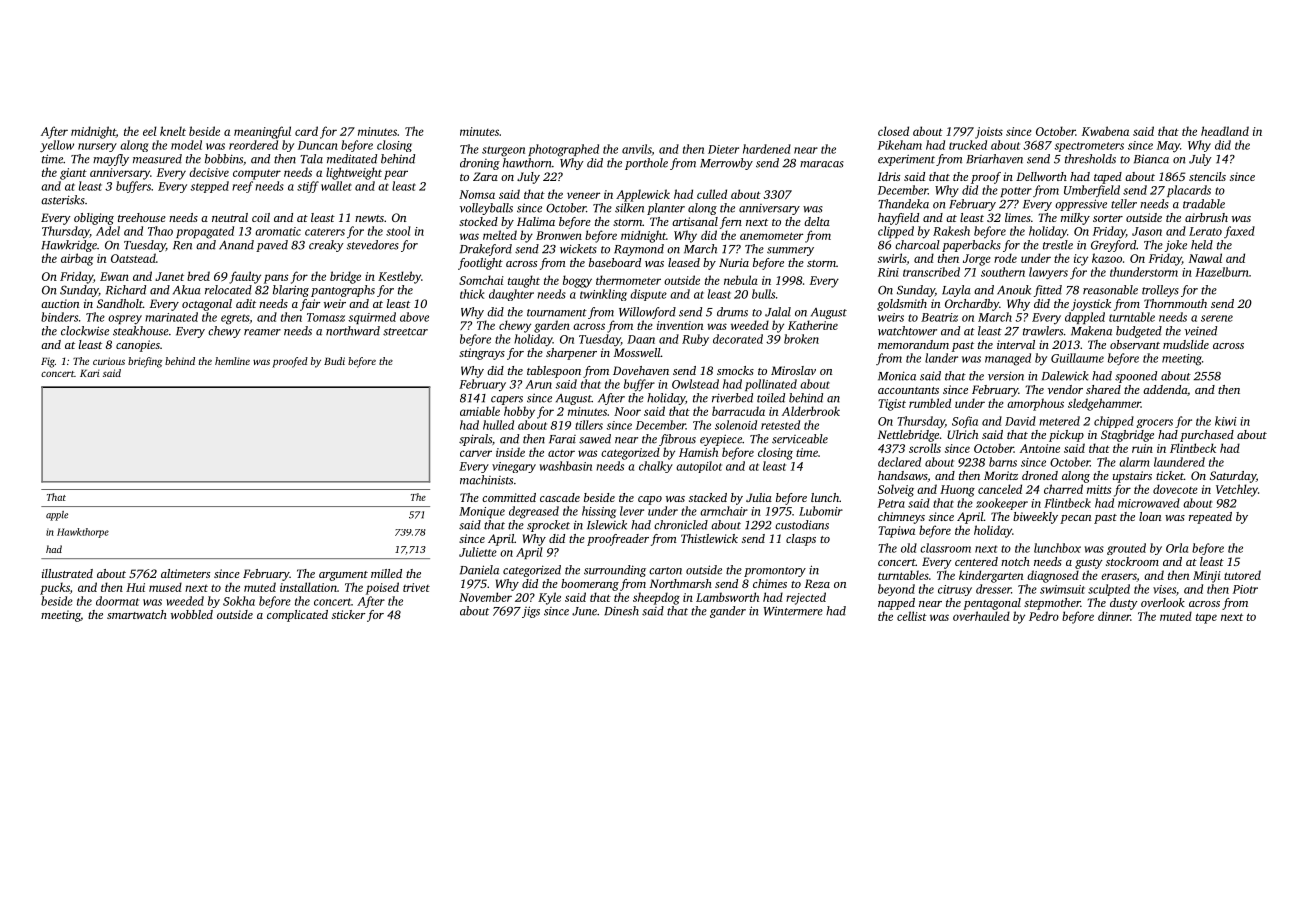 The image size is (1308, 924). I want to click on Antoine, so click(1040, 448).
